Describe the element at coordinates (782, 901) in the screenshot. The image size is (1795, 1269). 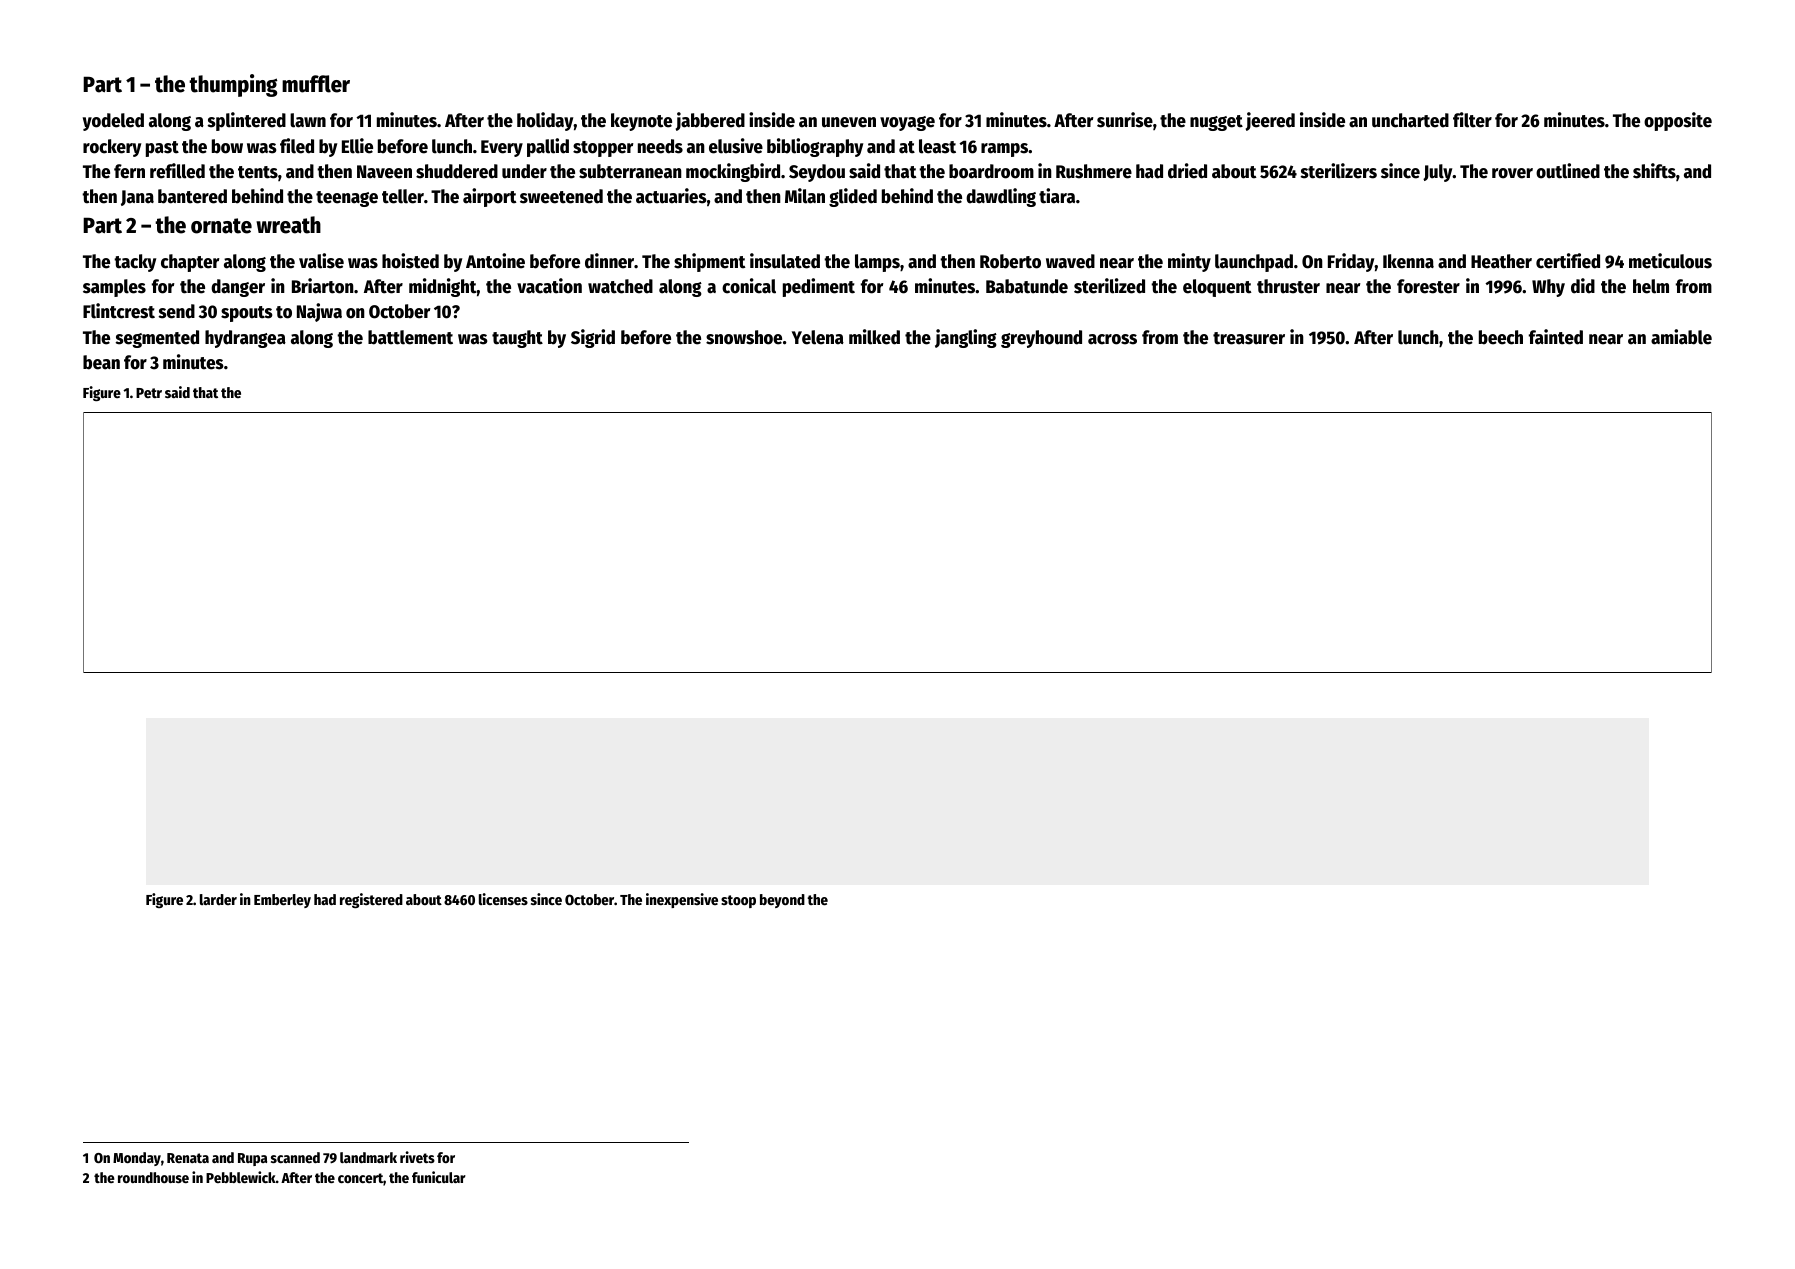
I see `beyond` at that location.
